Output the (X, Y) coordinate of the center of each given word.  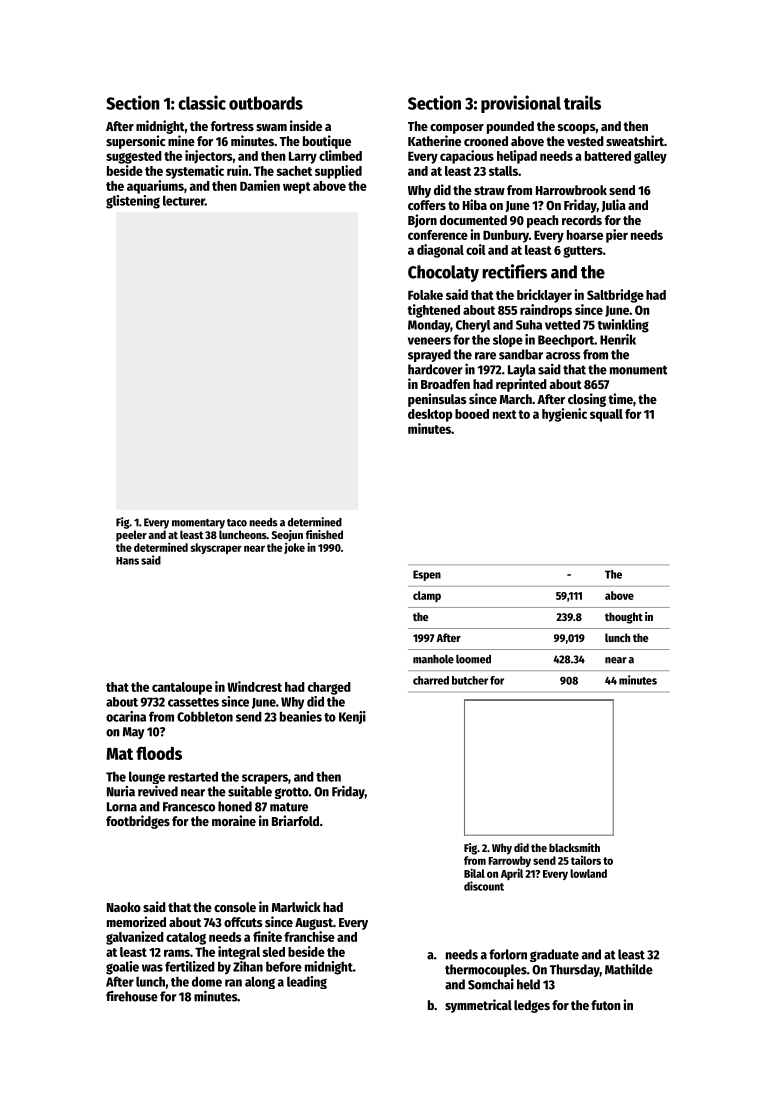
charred (431, 680)
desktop (430, 415)
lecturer (184, 200)
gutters (583, 252)
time (621, 398)
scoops (576, 129)
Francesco (189, 807)
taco (237, 523)
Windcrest (254, 686)
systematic (195, 172)
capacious (467, 157)
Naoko (124, 907)
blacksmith (574, 847)
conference (438, 235)
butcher (470, 680)
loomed (473, 659)
